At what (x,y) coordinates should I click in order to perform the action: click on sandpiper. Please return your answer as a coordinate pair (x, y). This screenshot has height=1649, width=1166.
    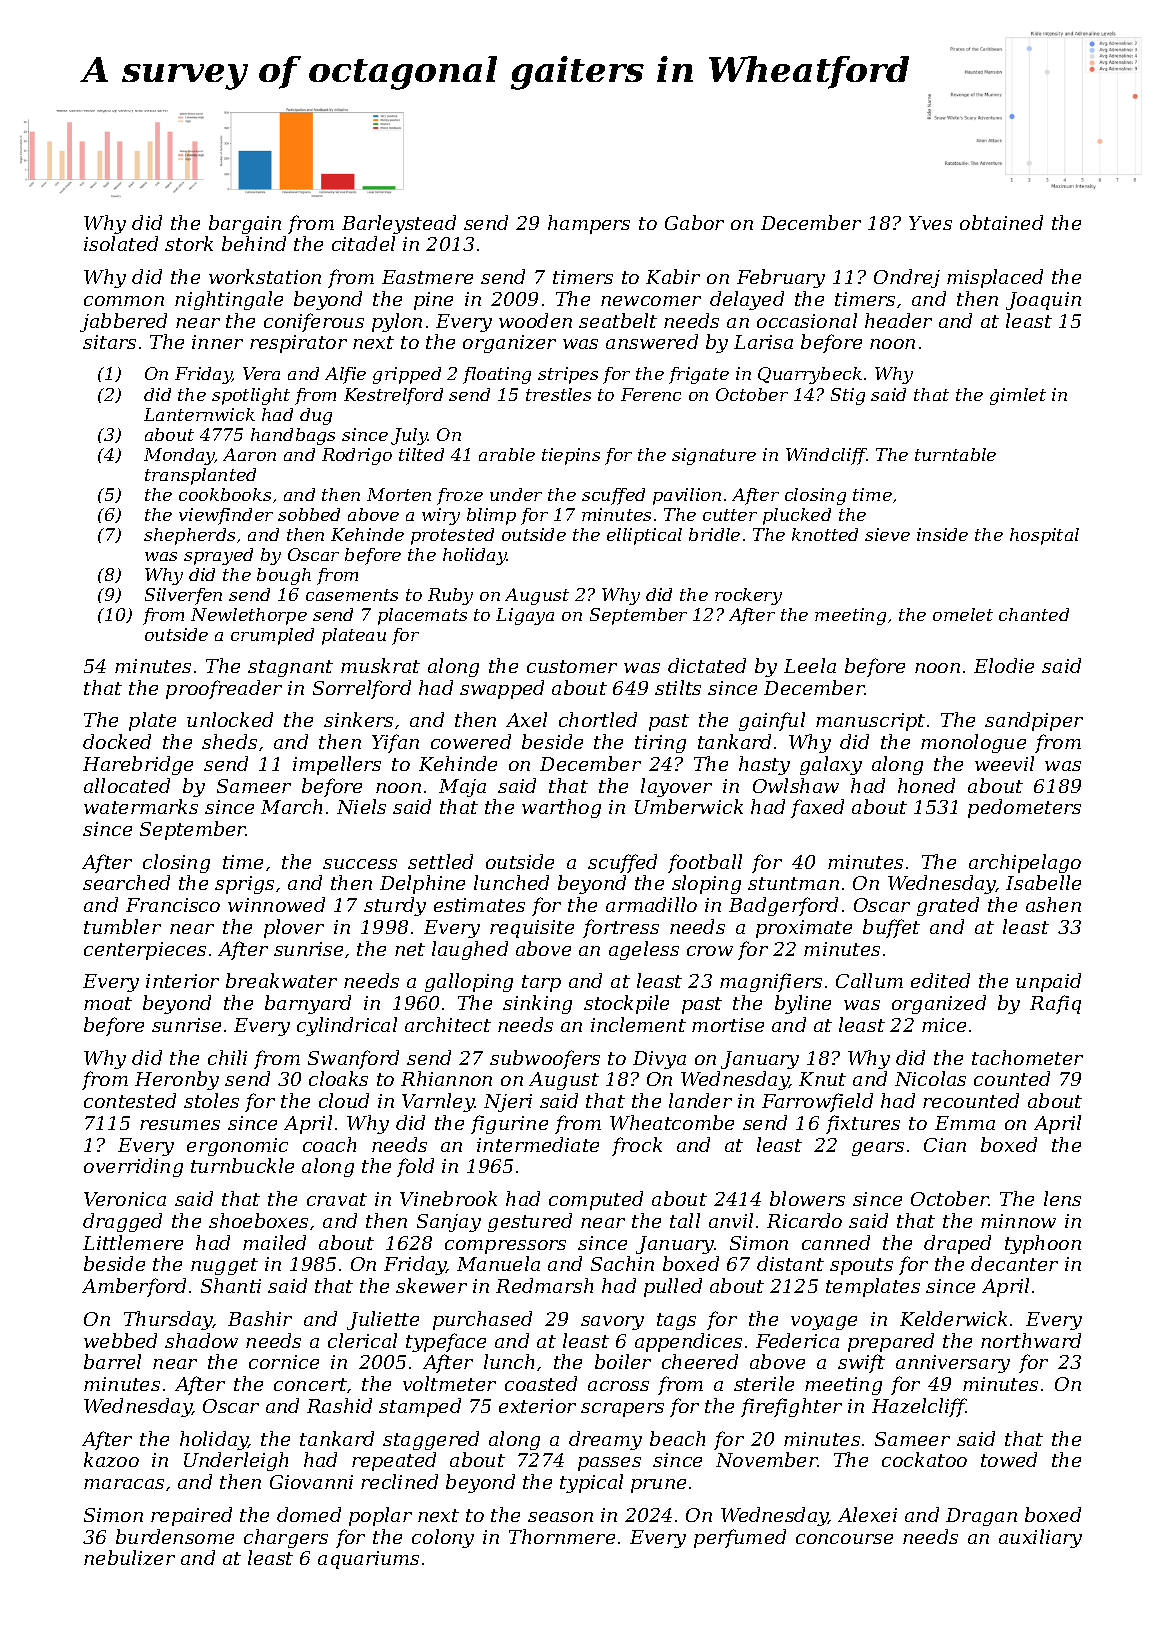
    Looking at the image, I should click on (1034, 721).
